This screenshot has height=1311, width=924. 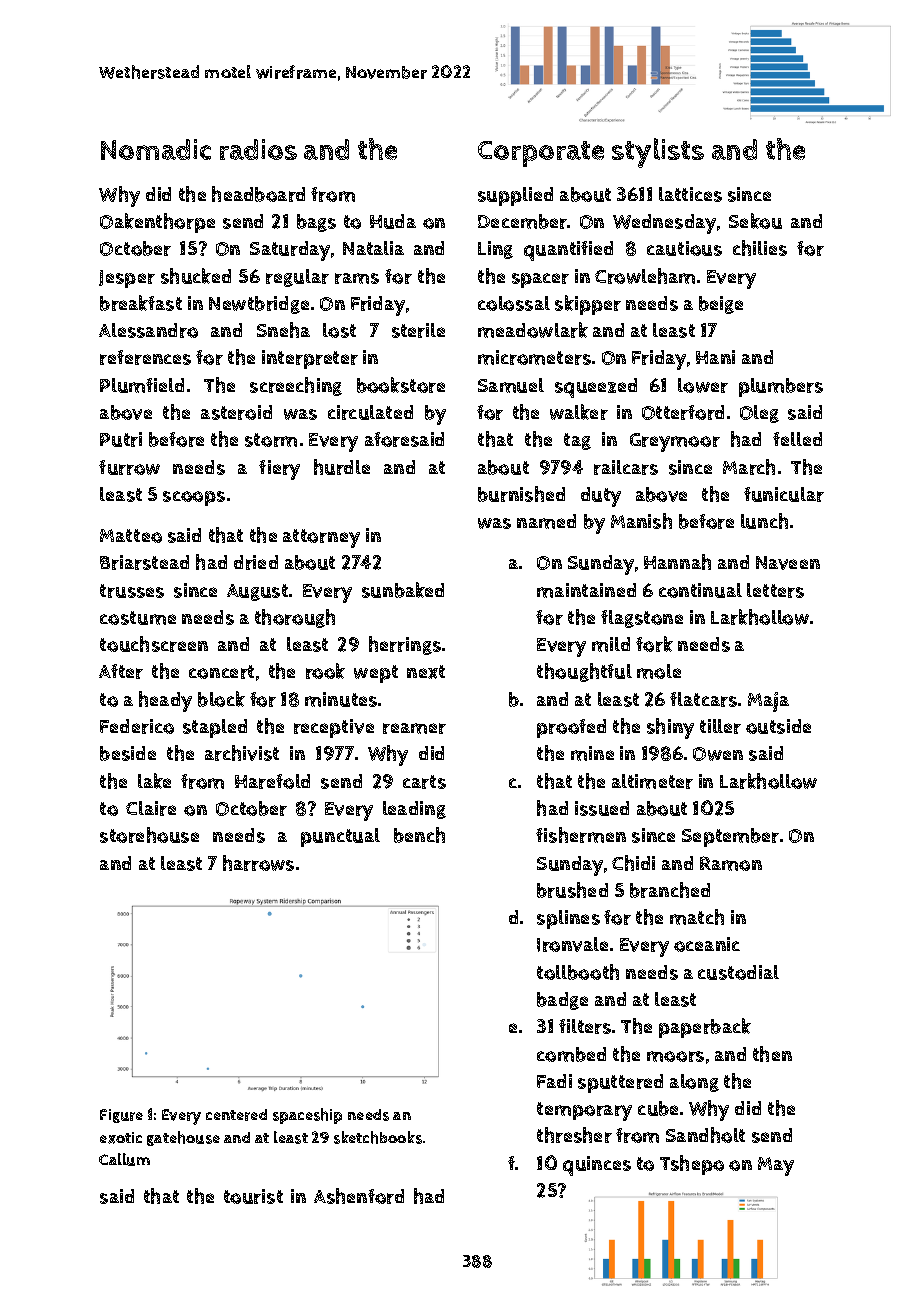 What do you see at coordinates (149, 835) in the screenshot?
I see `storehouse` at bounding box center [149, 835].
